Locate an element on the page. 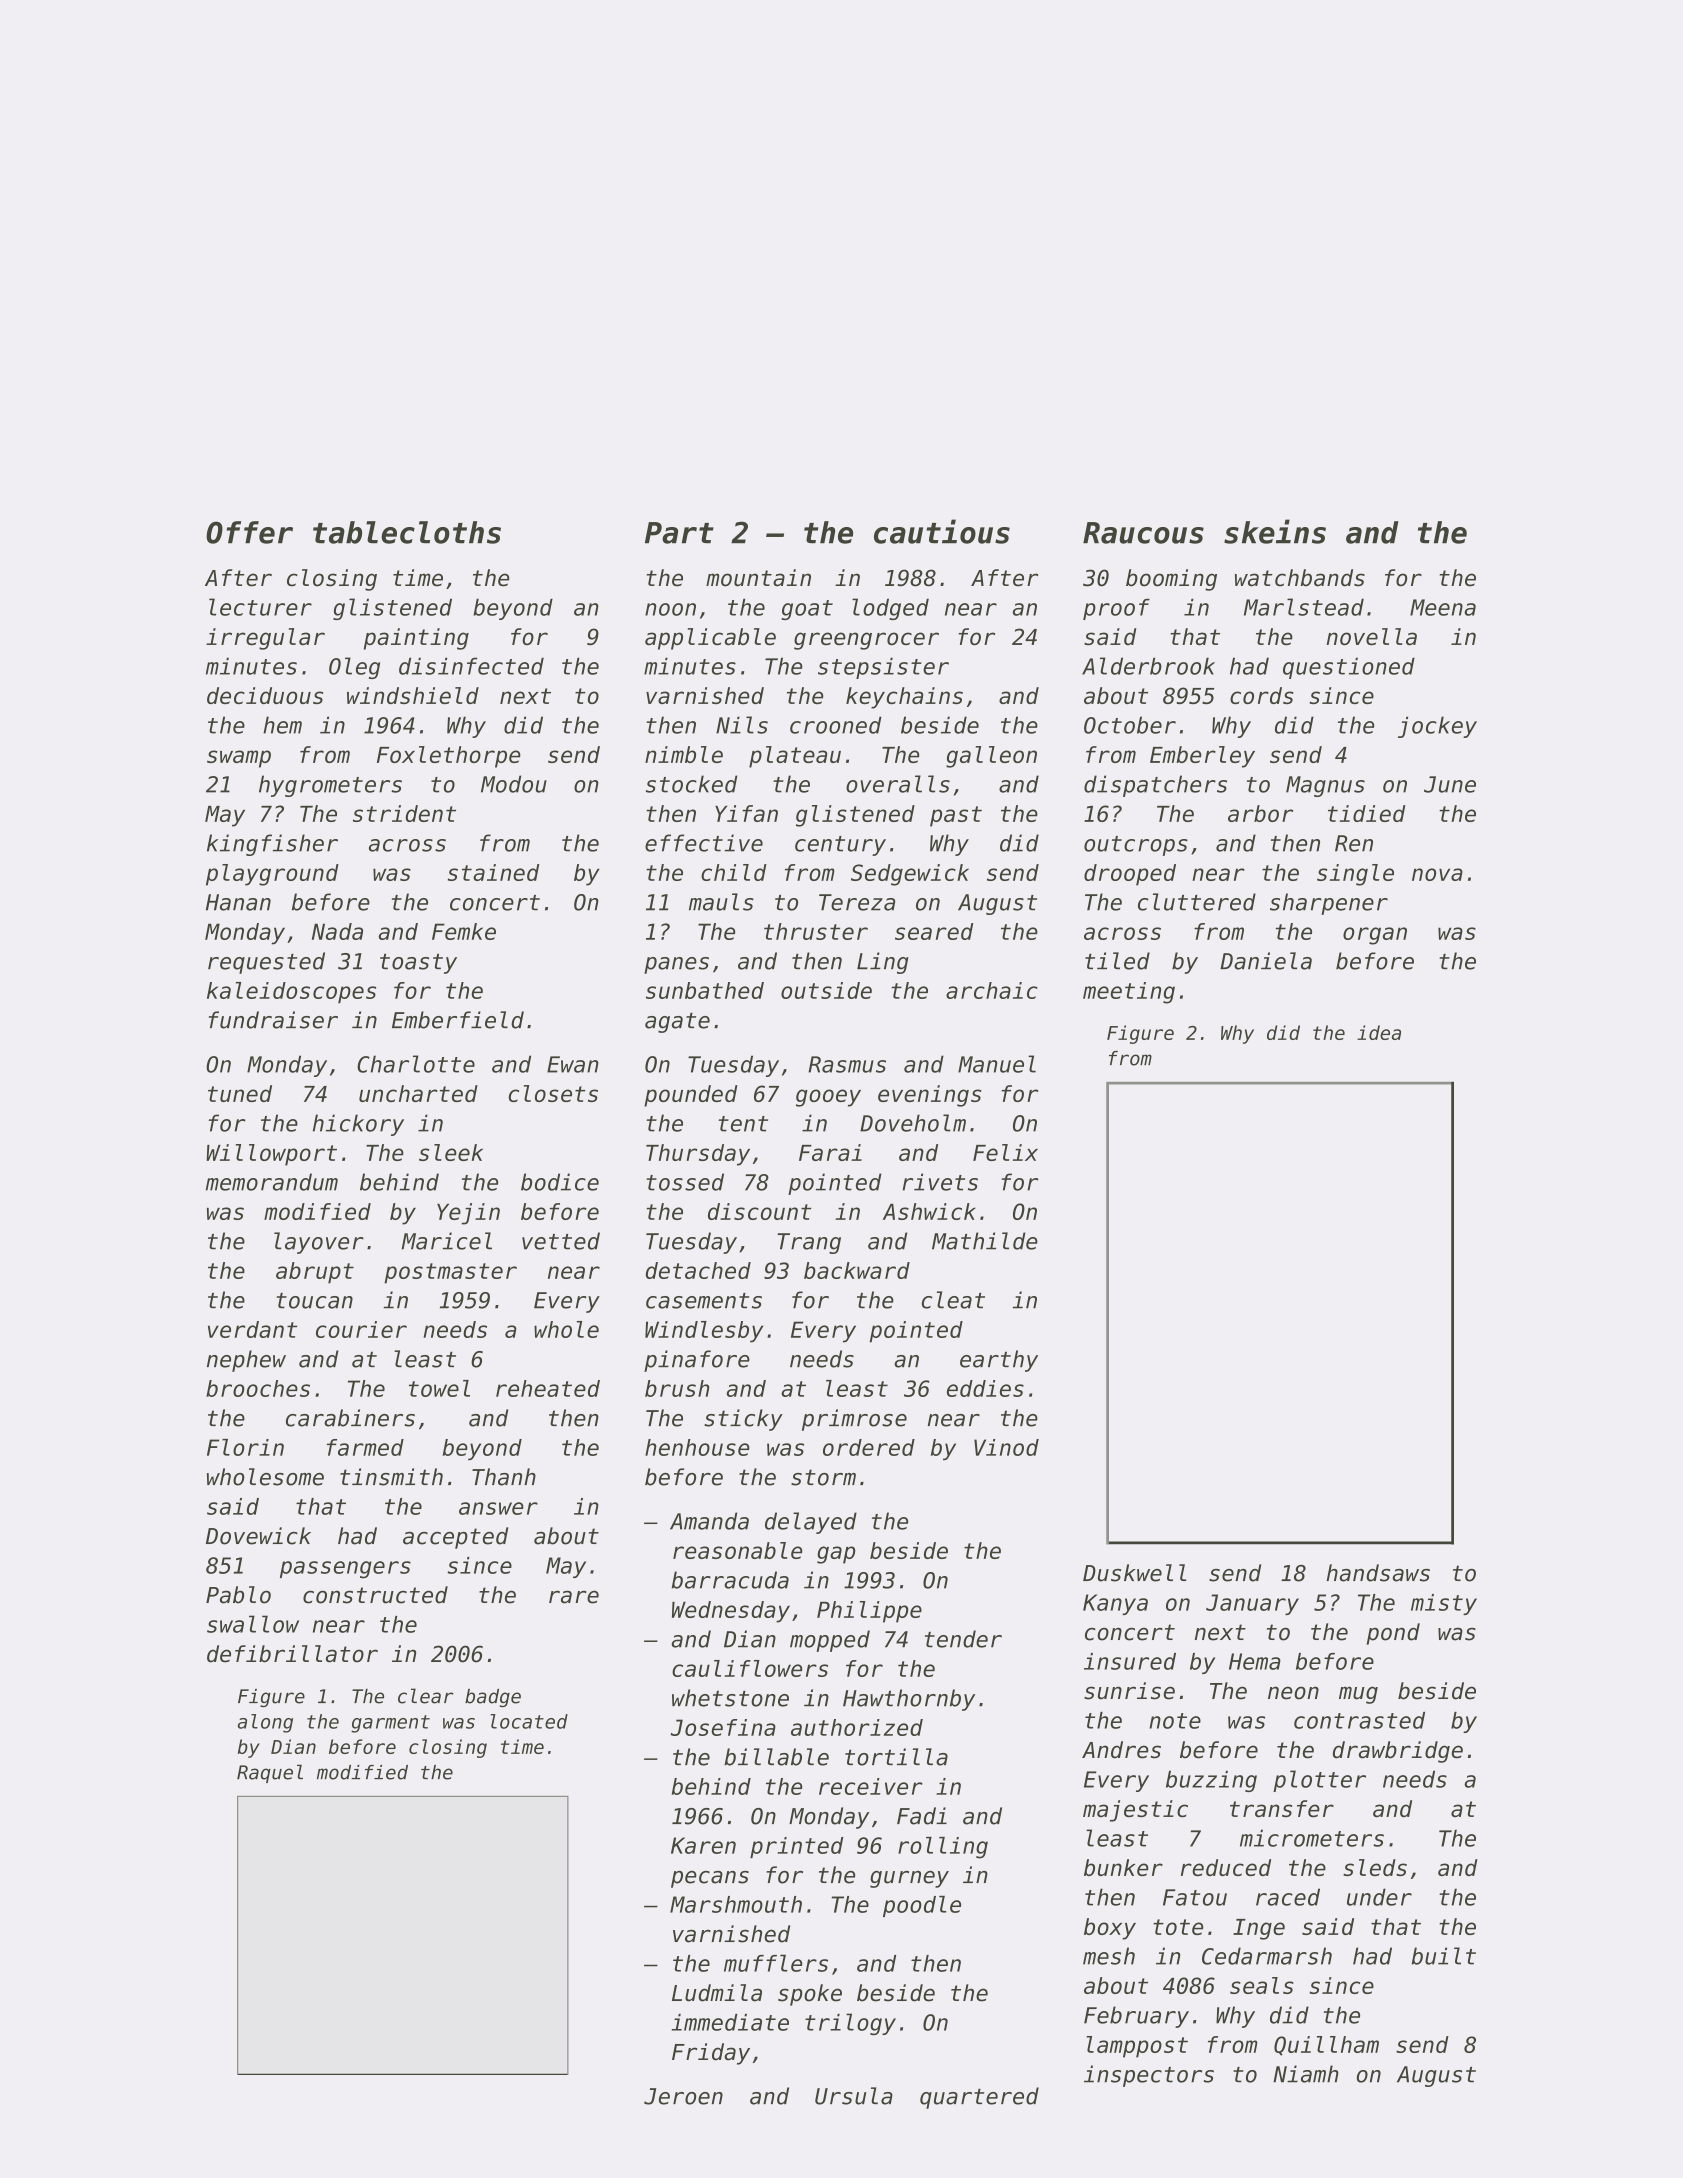 This page has width=1683, height=2178. reheated is located at coordinates (548, 1388).
